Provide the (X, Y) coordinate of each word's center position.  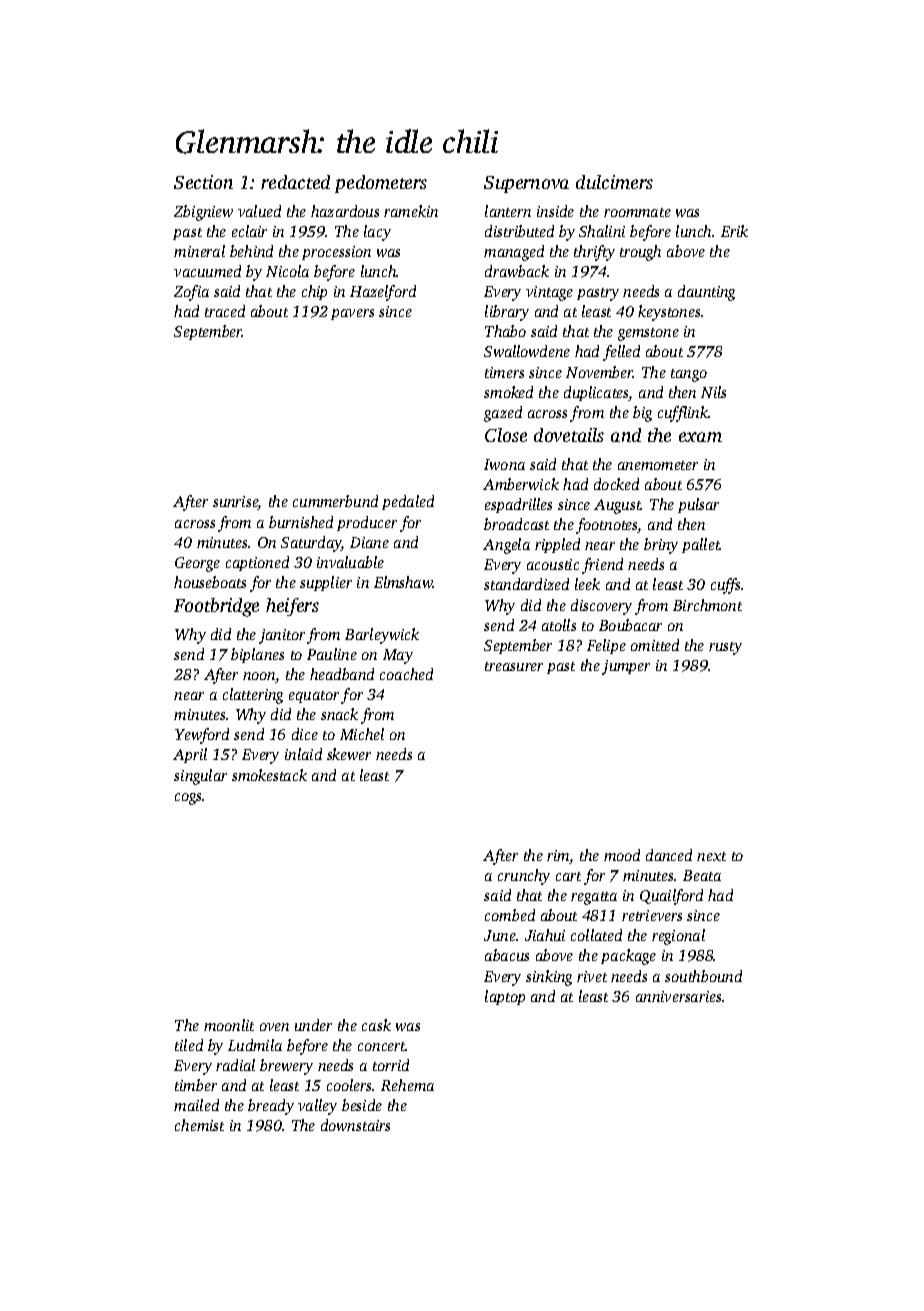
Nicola (287, 271)
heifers (292, 607)
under (313, 1025)
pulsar (698, 505)
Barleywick (382, 636)
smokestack (269, 775)
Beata (702, 875)
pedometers (381, 184)
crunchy (524, 877)
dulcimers (614, 182)
